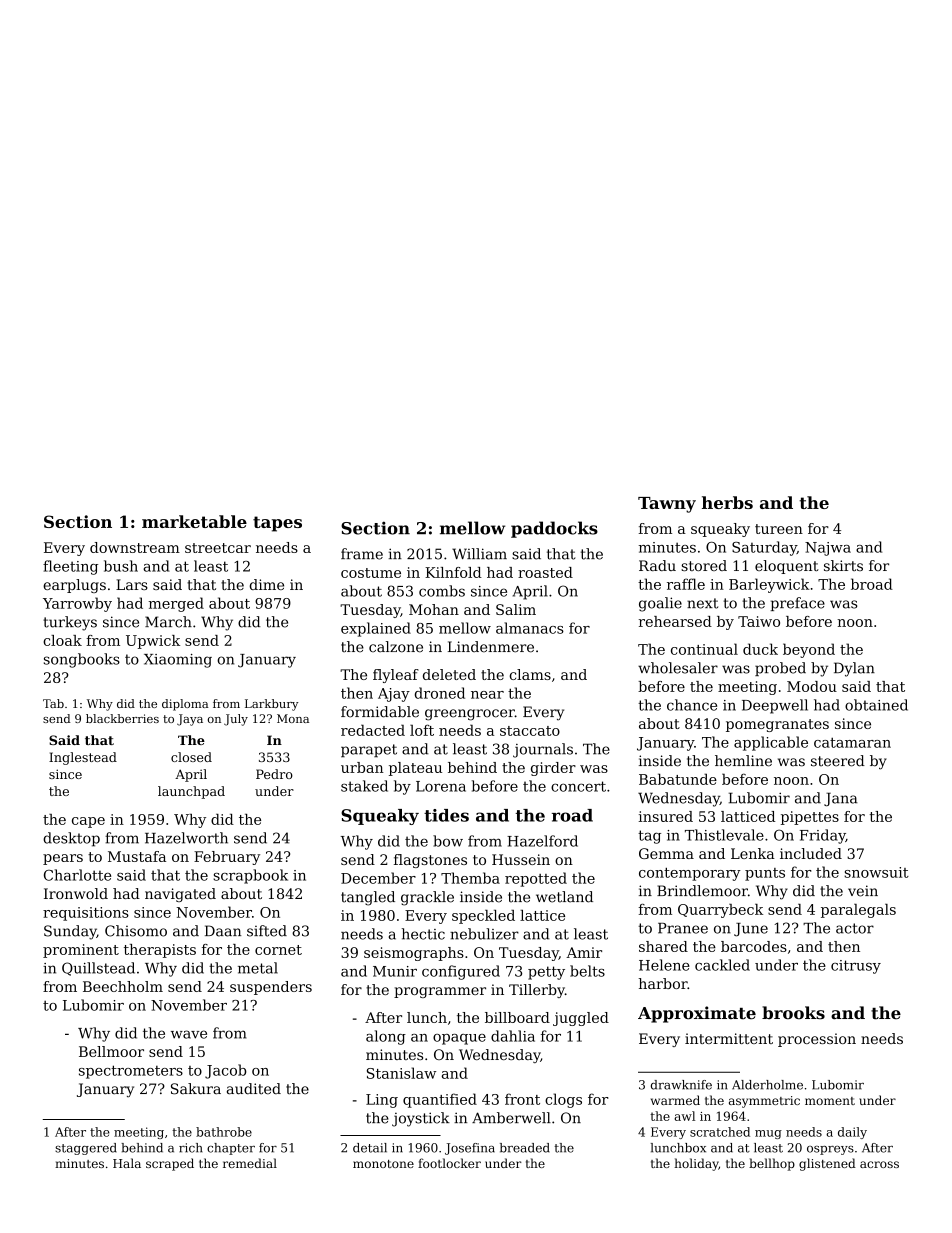  Describe the element at coordinates (771, 743) in the image. I see `applicable` at that location.
